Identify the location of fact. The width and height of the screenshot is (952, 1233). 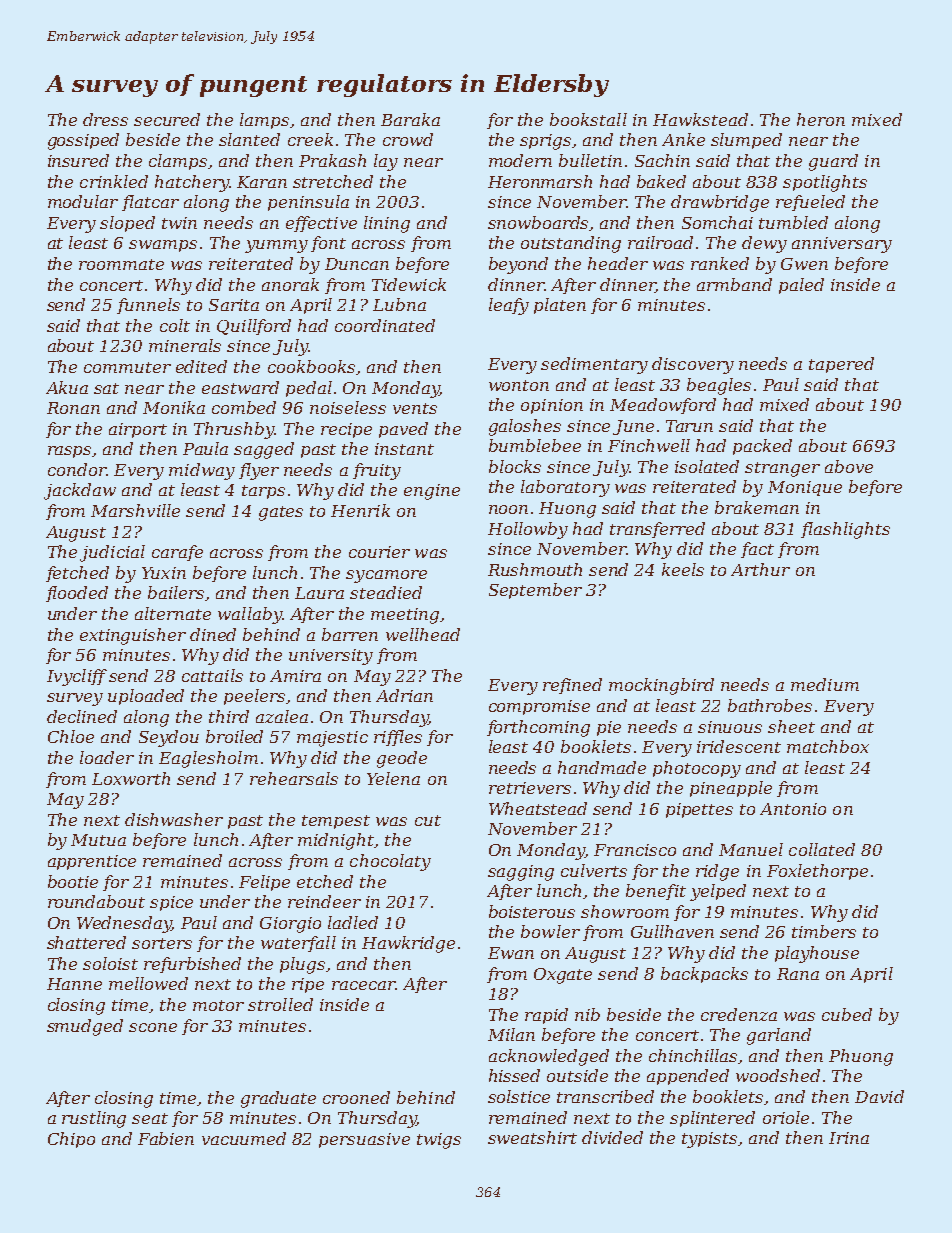
(757, 550).
